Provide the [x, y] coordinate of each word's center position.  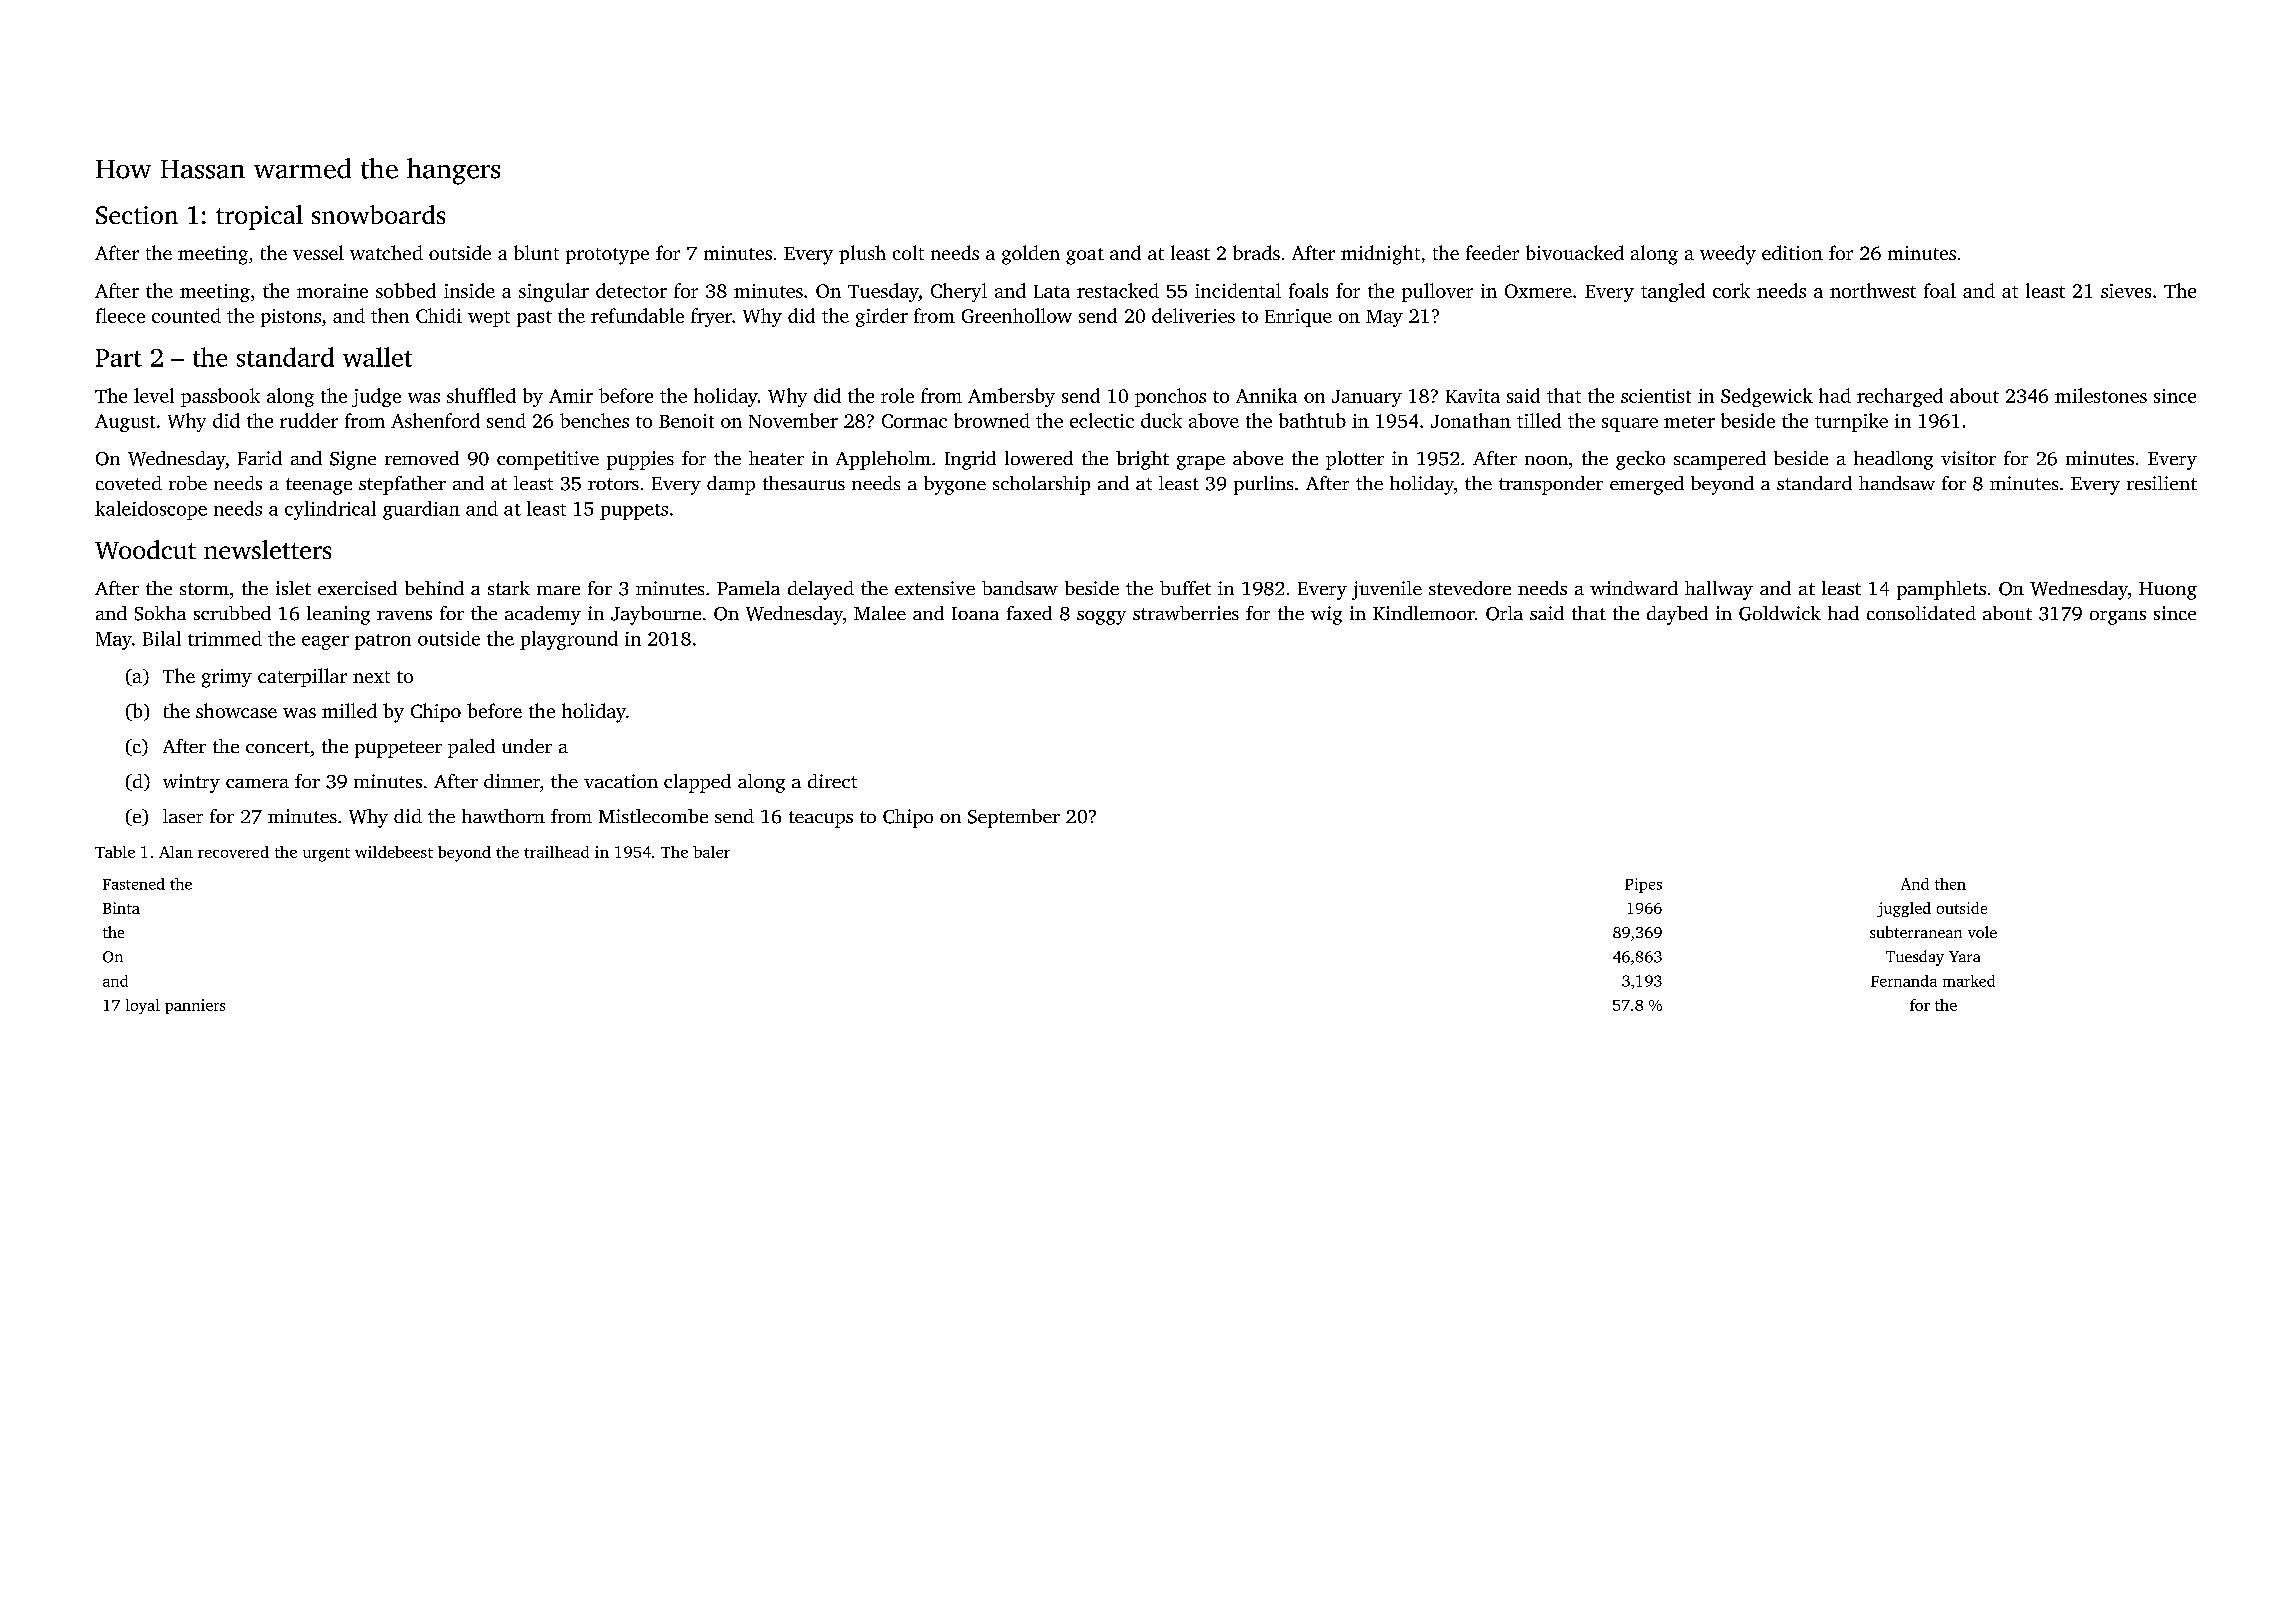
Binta [121, 908]
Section [137, 215]
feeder [1492, 252]
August [125, 423]
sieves [2126, 291]
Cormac [914, 421]
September [1014, 818]
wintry [191, 783]
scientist [1656, 396]
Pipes [1643, 885]
